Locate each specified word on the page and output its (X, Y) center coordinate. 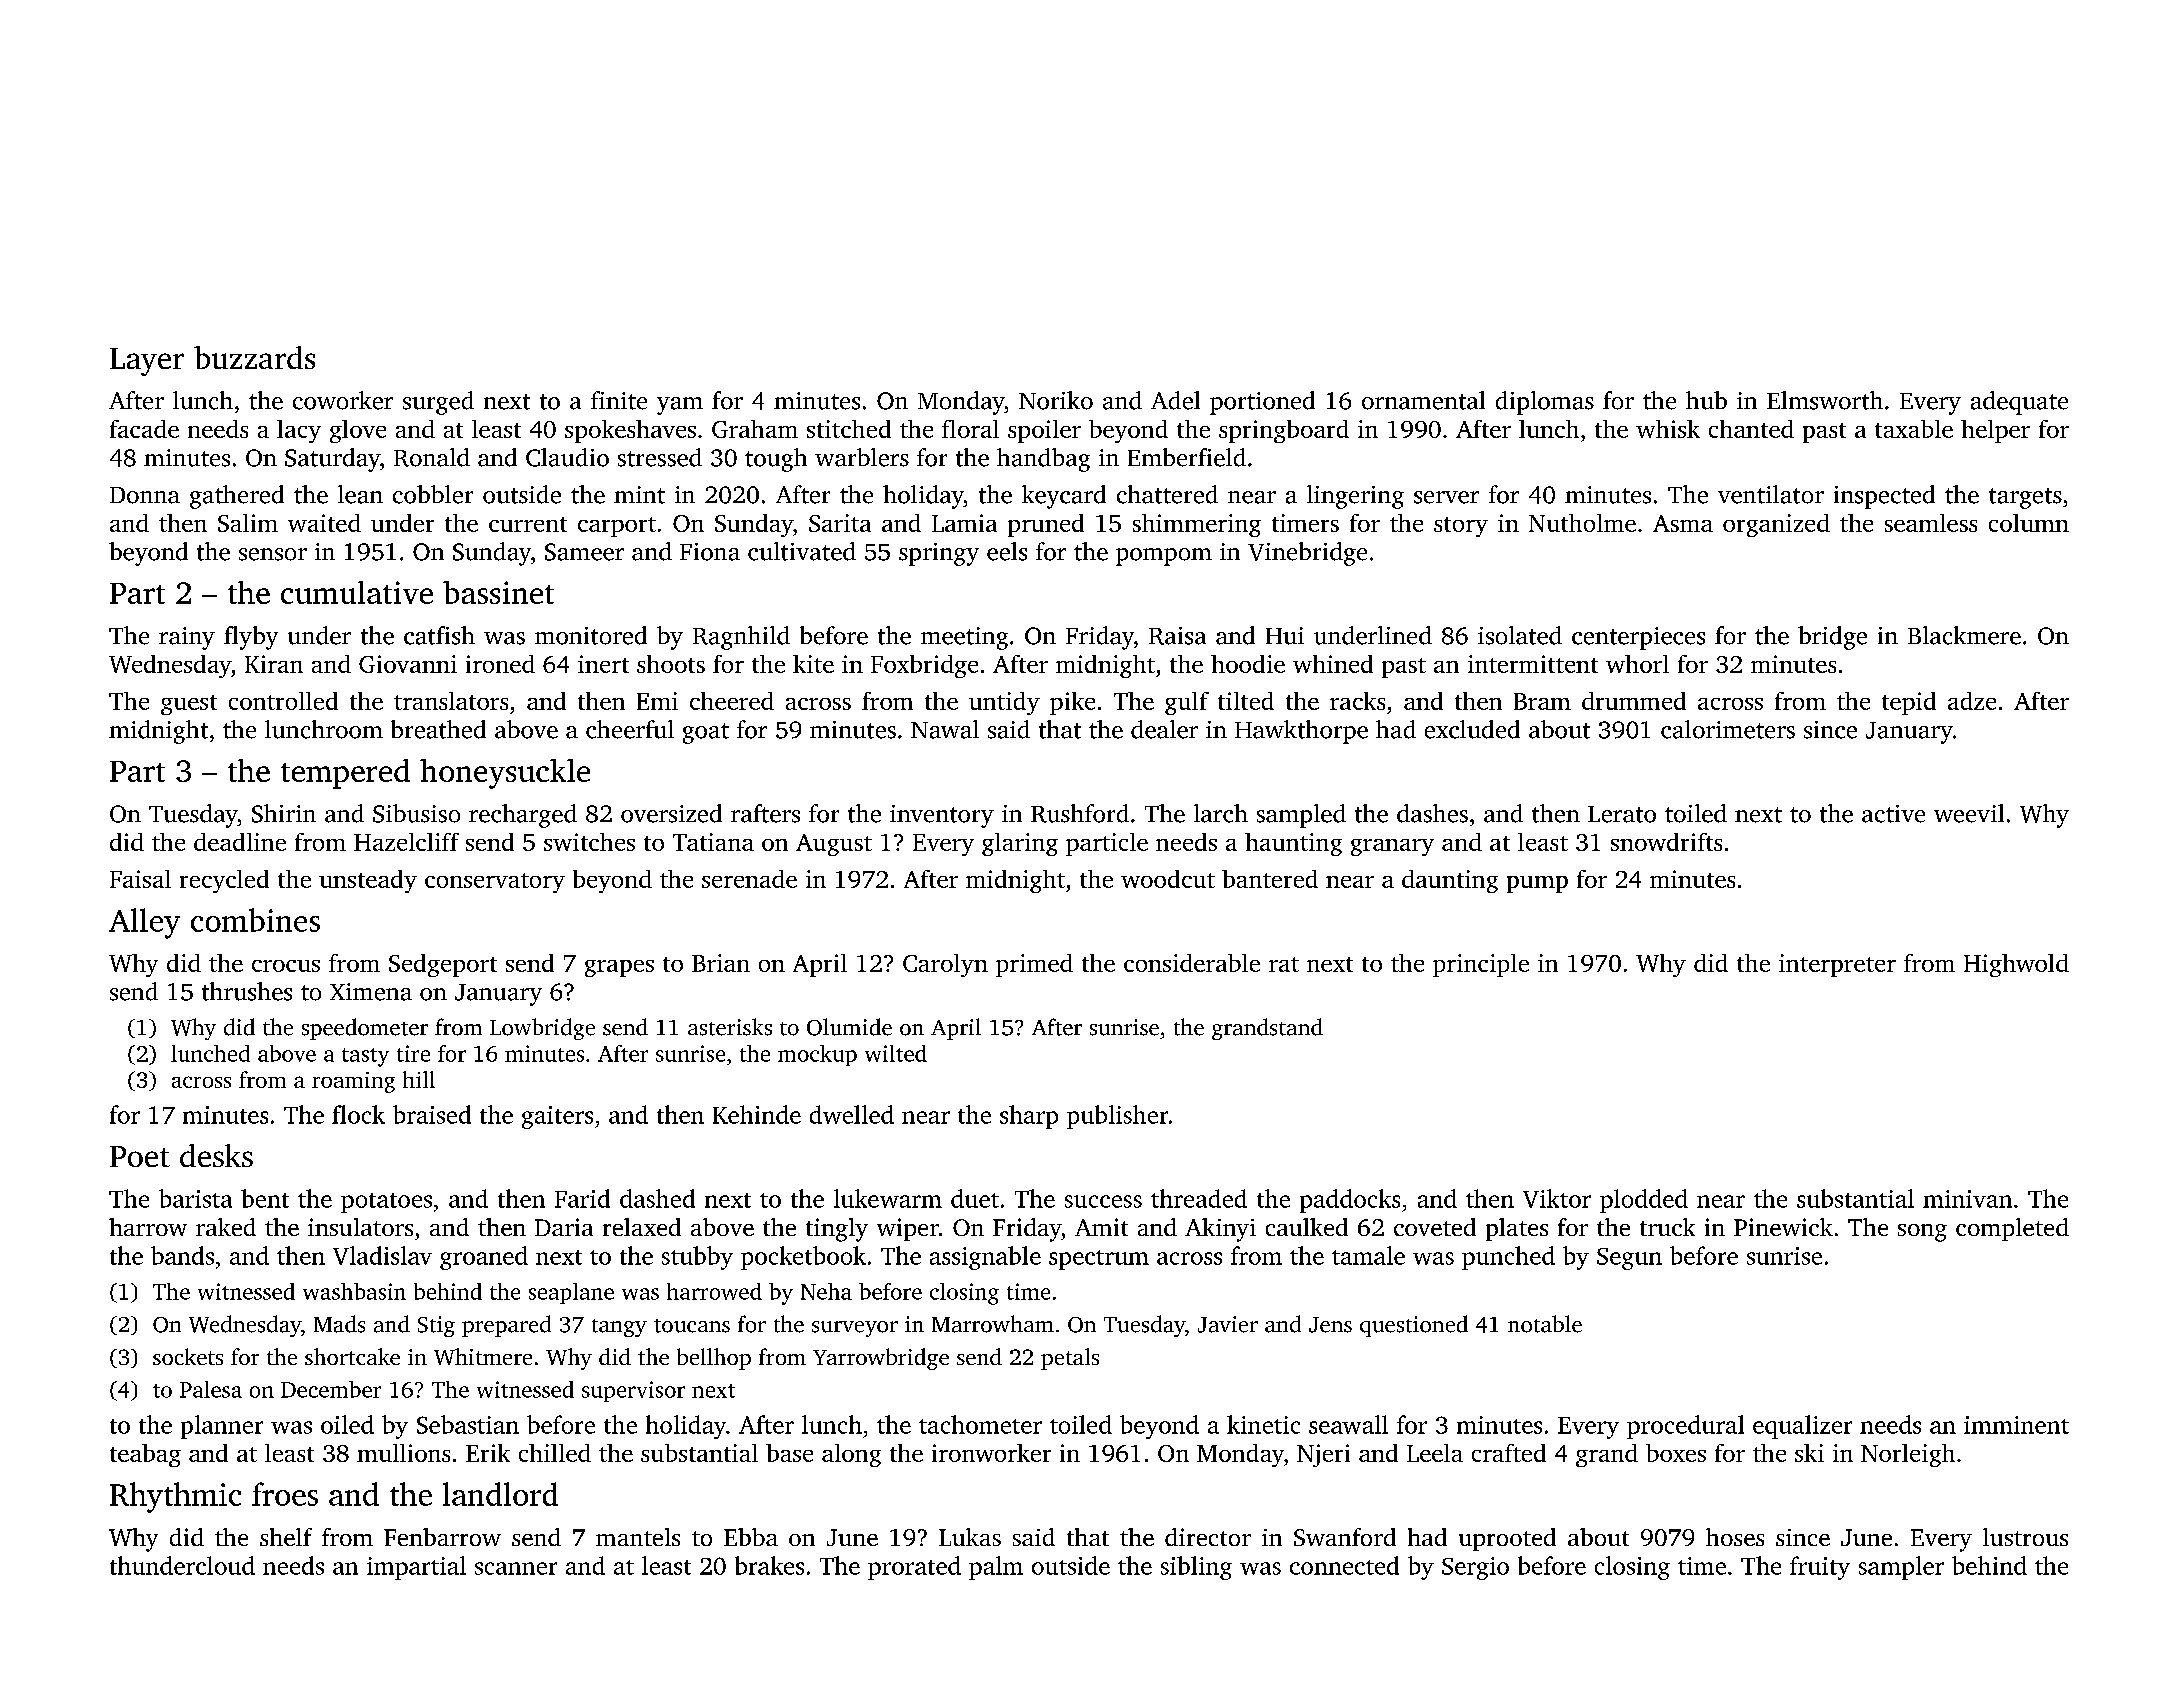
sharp (1029, 1117)
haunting (1293, 844)
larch (1221, 813)
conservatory (495, 883)
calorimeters (1728, 729)
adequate (2019, 403)
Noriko (1056, 400)
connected (1344, 1565)
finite (619, 400)
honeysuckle (505, 774)
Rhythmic (175, 1497)
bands (182, 1255)
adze (1972, 701)
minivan (1967, 1199)
